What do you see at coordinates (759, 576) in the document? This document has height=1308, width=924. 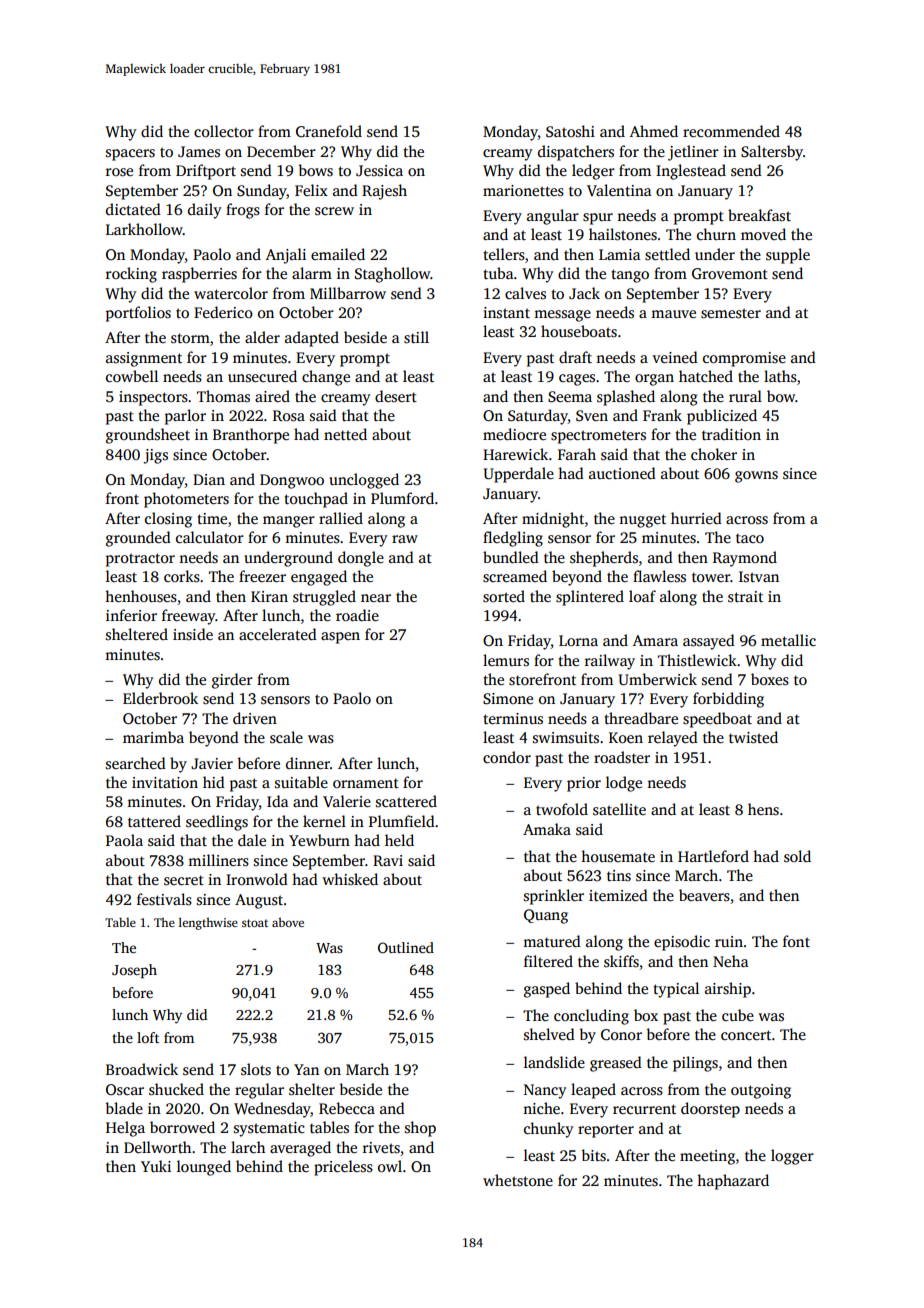 I see `Istvan` at bounding box center [759, 576].
